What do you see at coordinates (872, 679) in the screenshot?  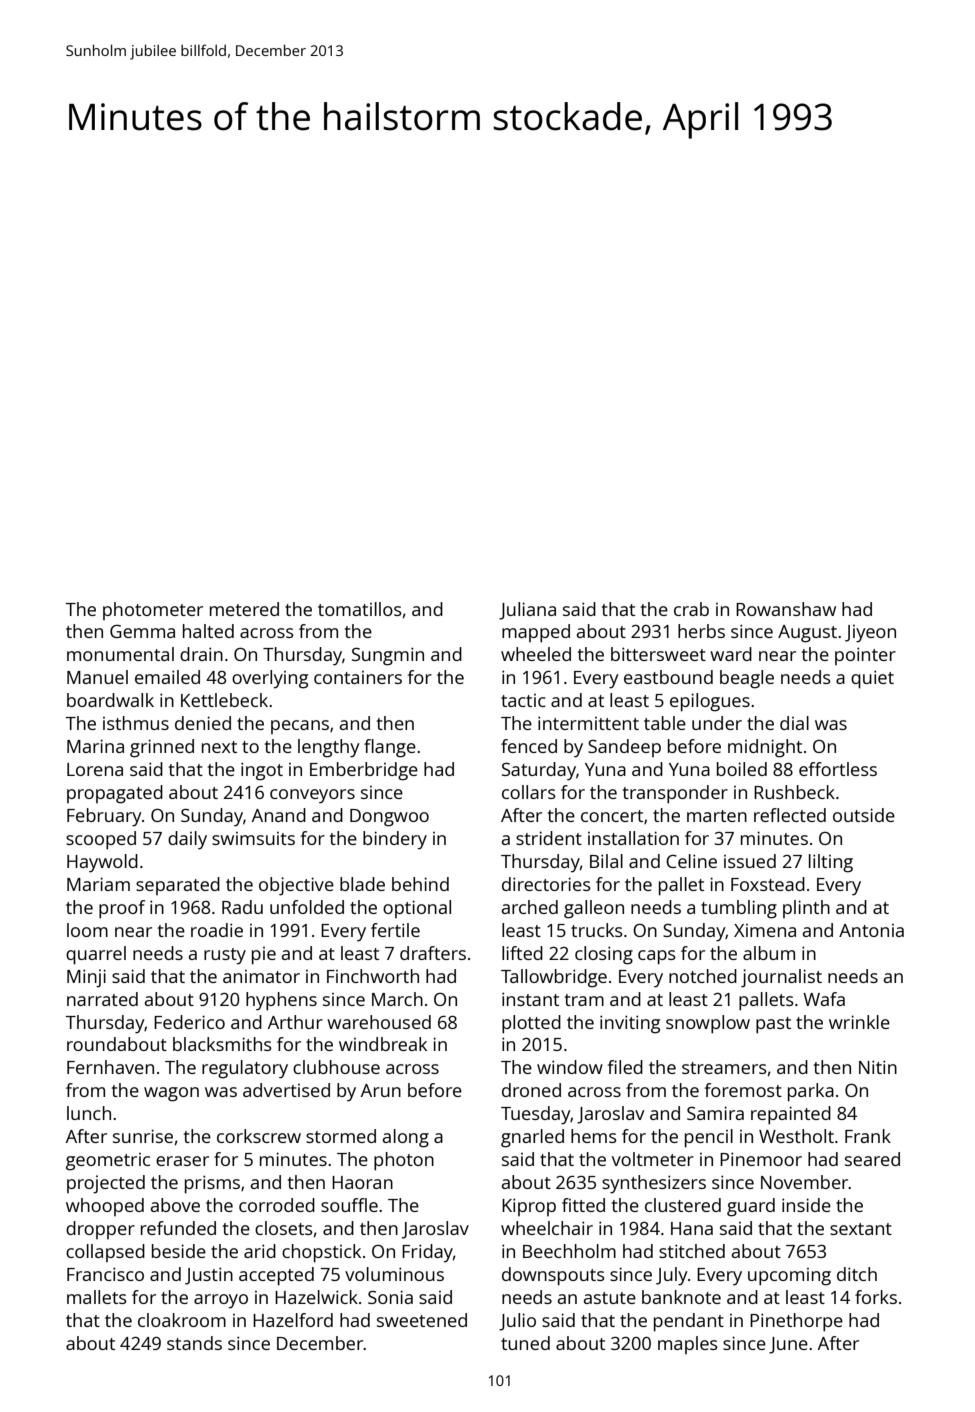 I see `quiet` at bounding box center [872, 679].
